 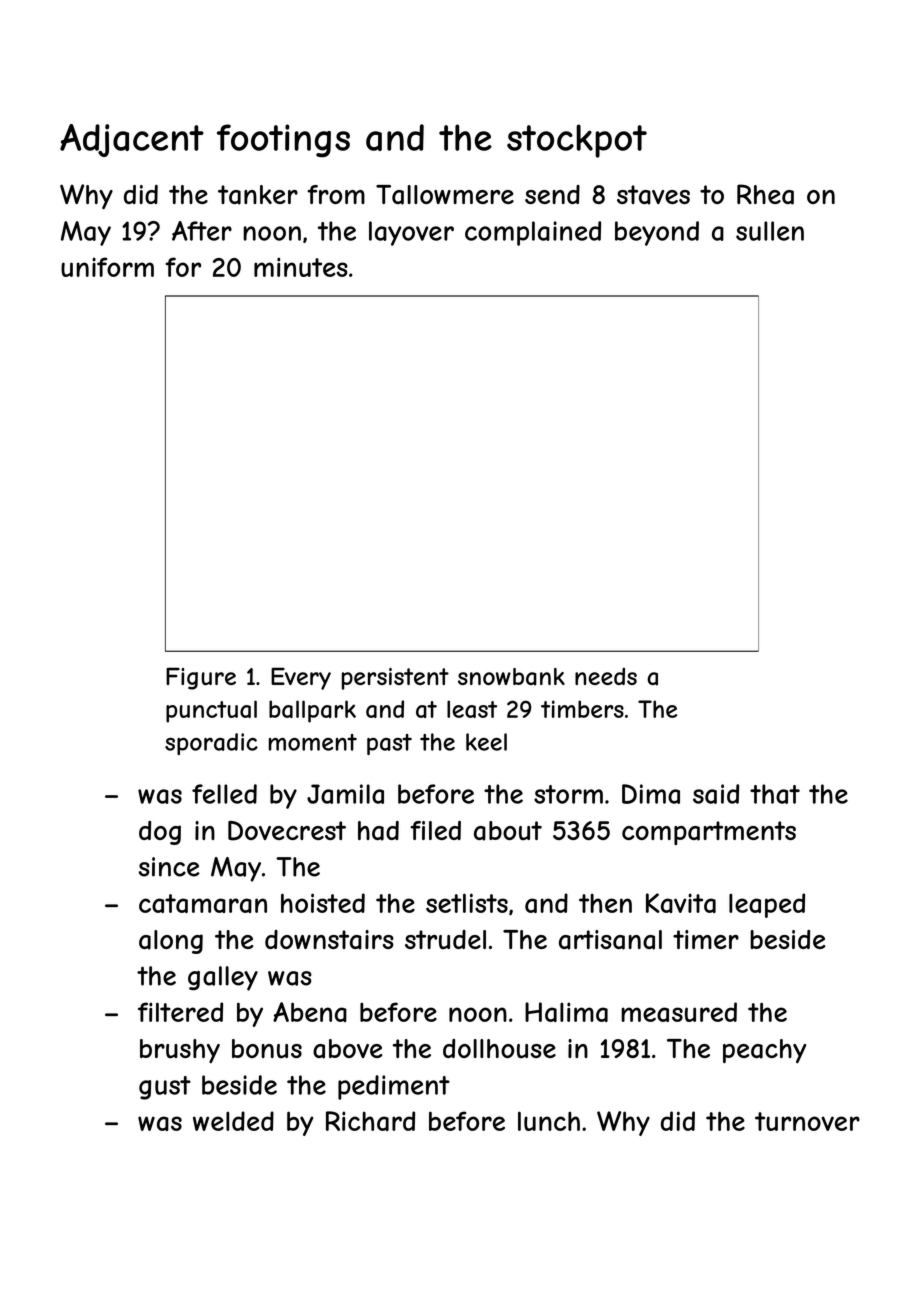 I want to click on timbers, so click(x=582, y=709).
